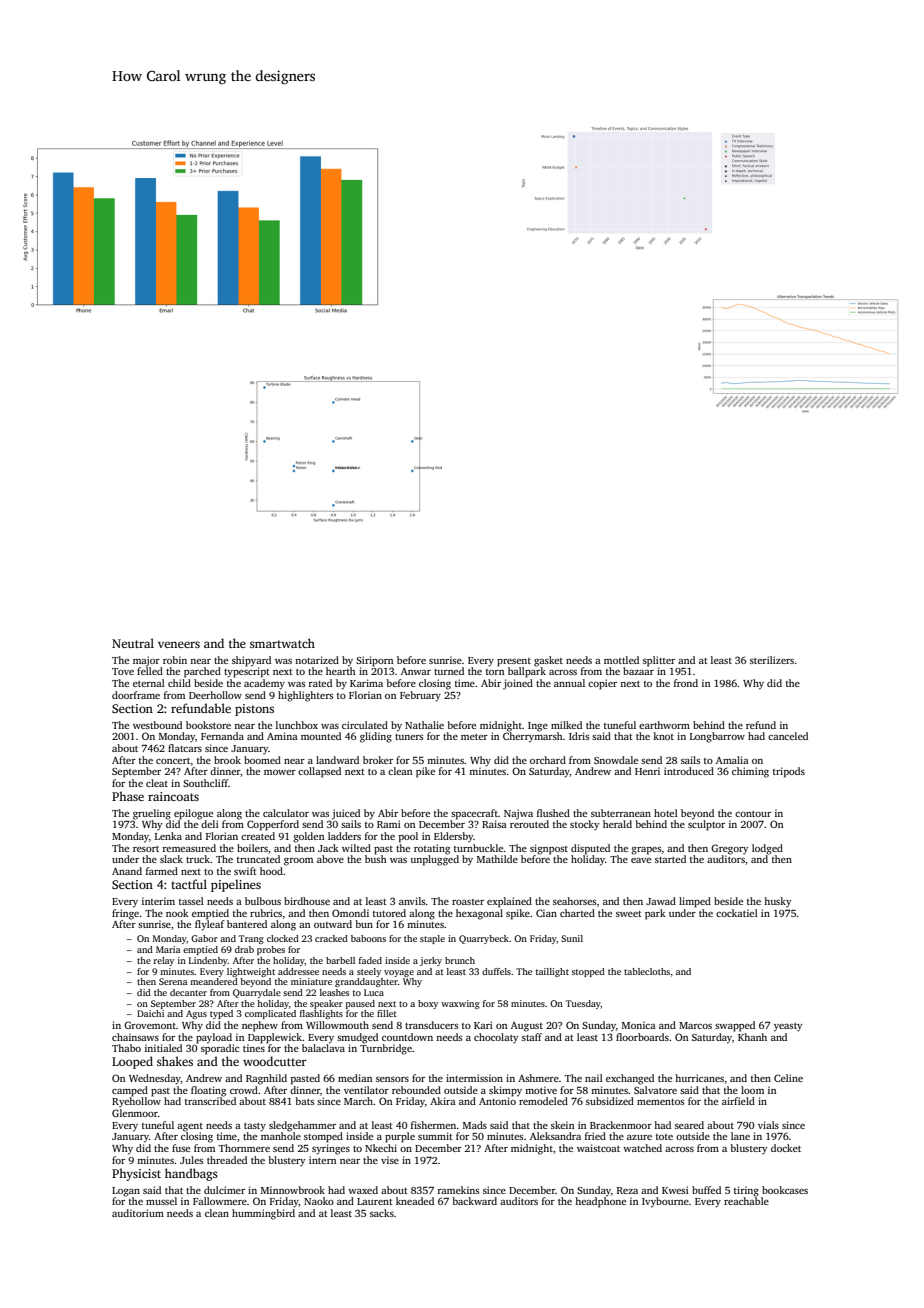 This page has height=1308, width=924. What do you see at coordinates (479, 914) in the page?
I see `hexagonal` at bounding box center [479, 914].
